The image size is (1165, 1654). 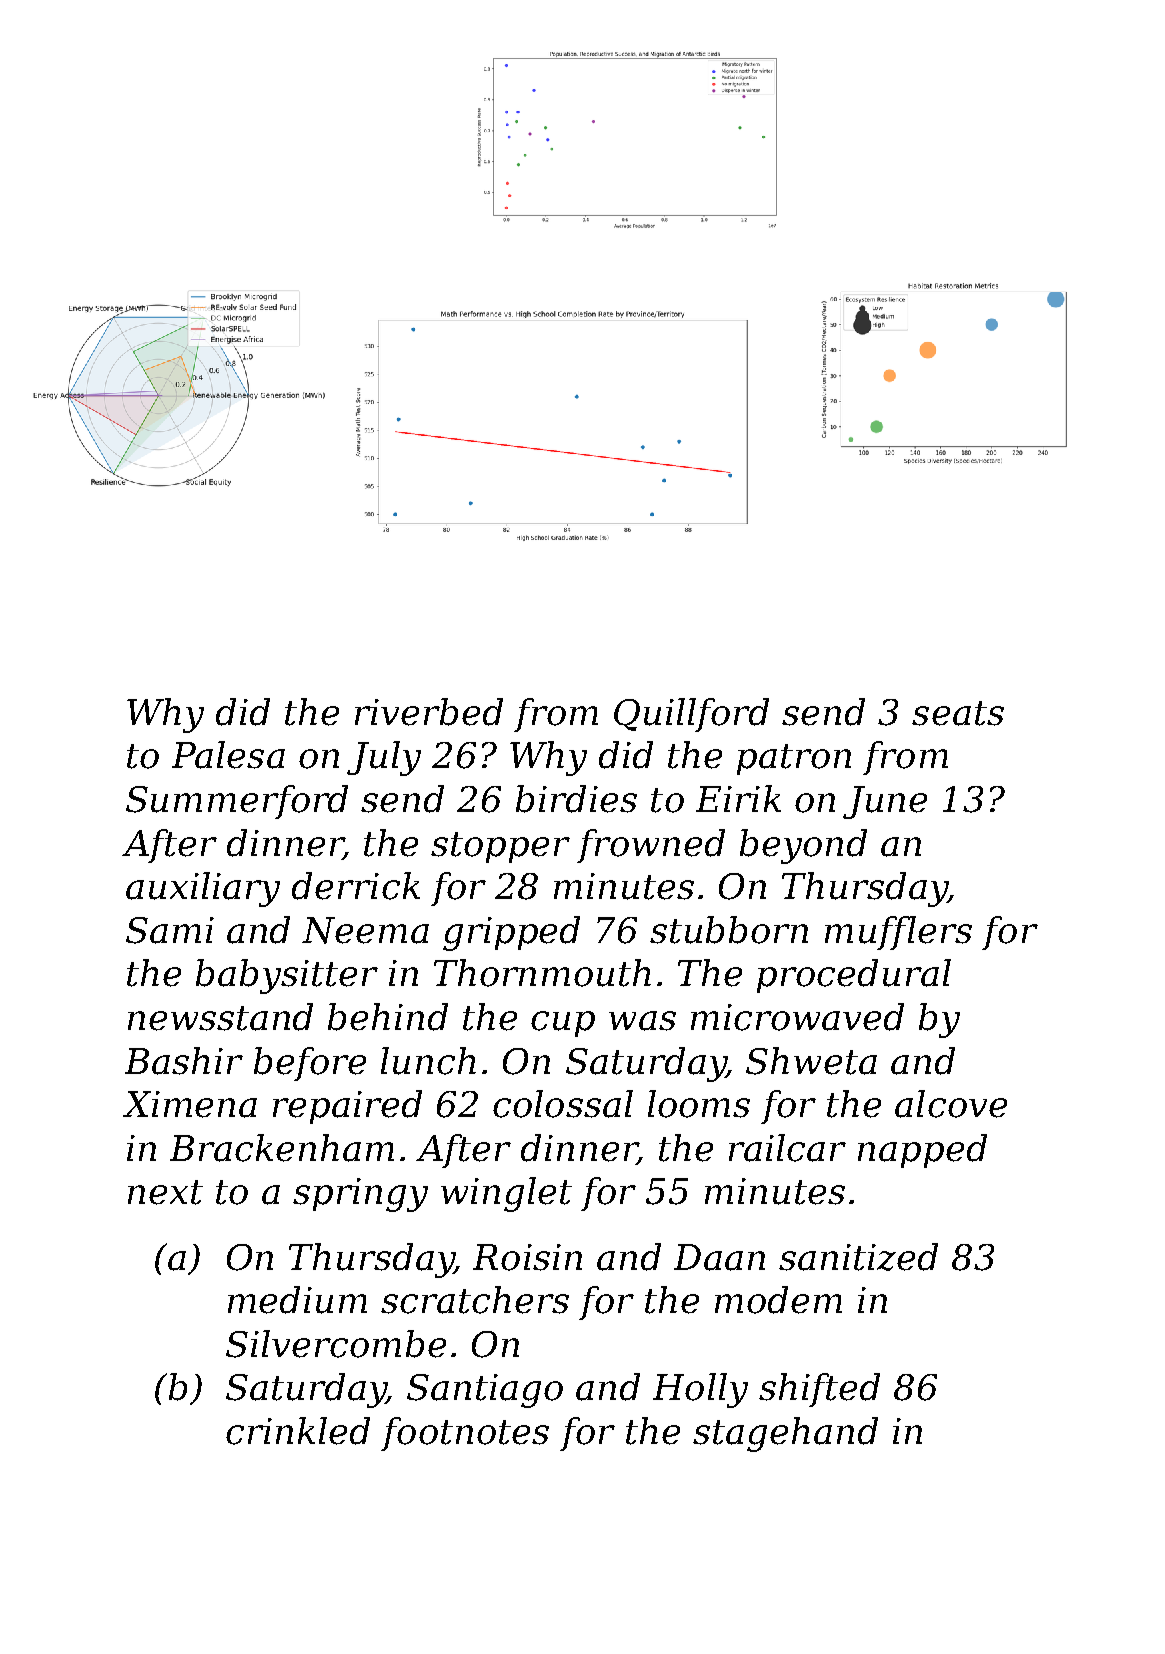 What do you see at coordinates (958, 713) in the image?
I see `seats` at bounding box center [958, 713].
